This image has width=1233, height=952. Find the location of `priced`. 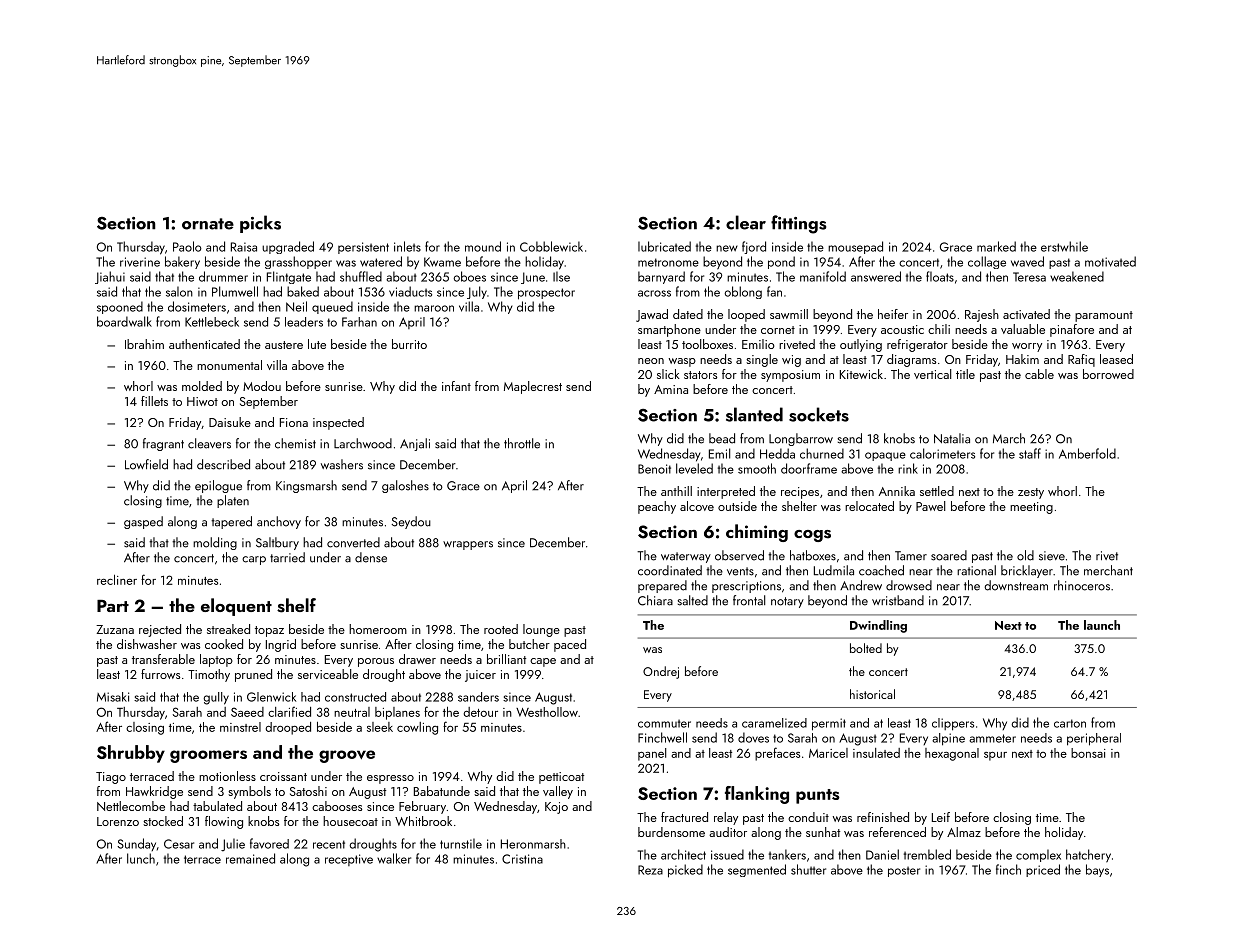

priced is located at coordinates (1043, 870).
